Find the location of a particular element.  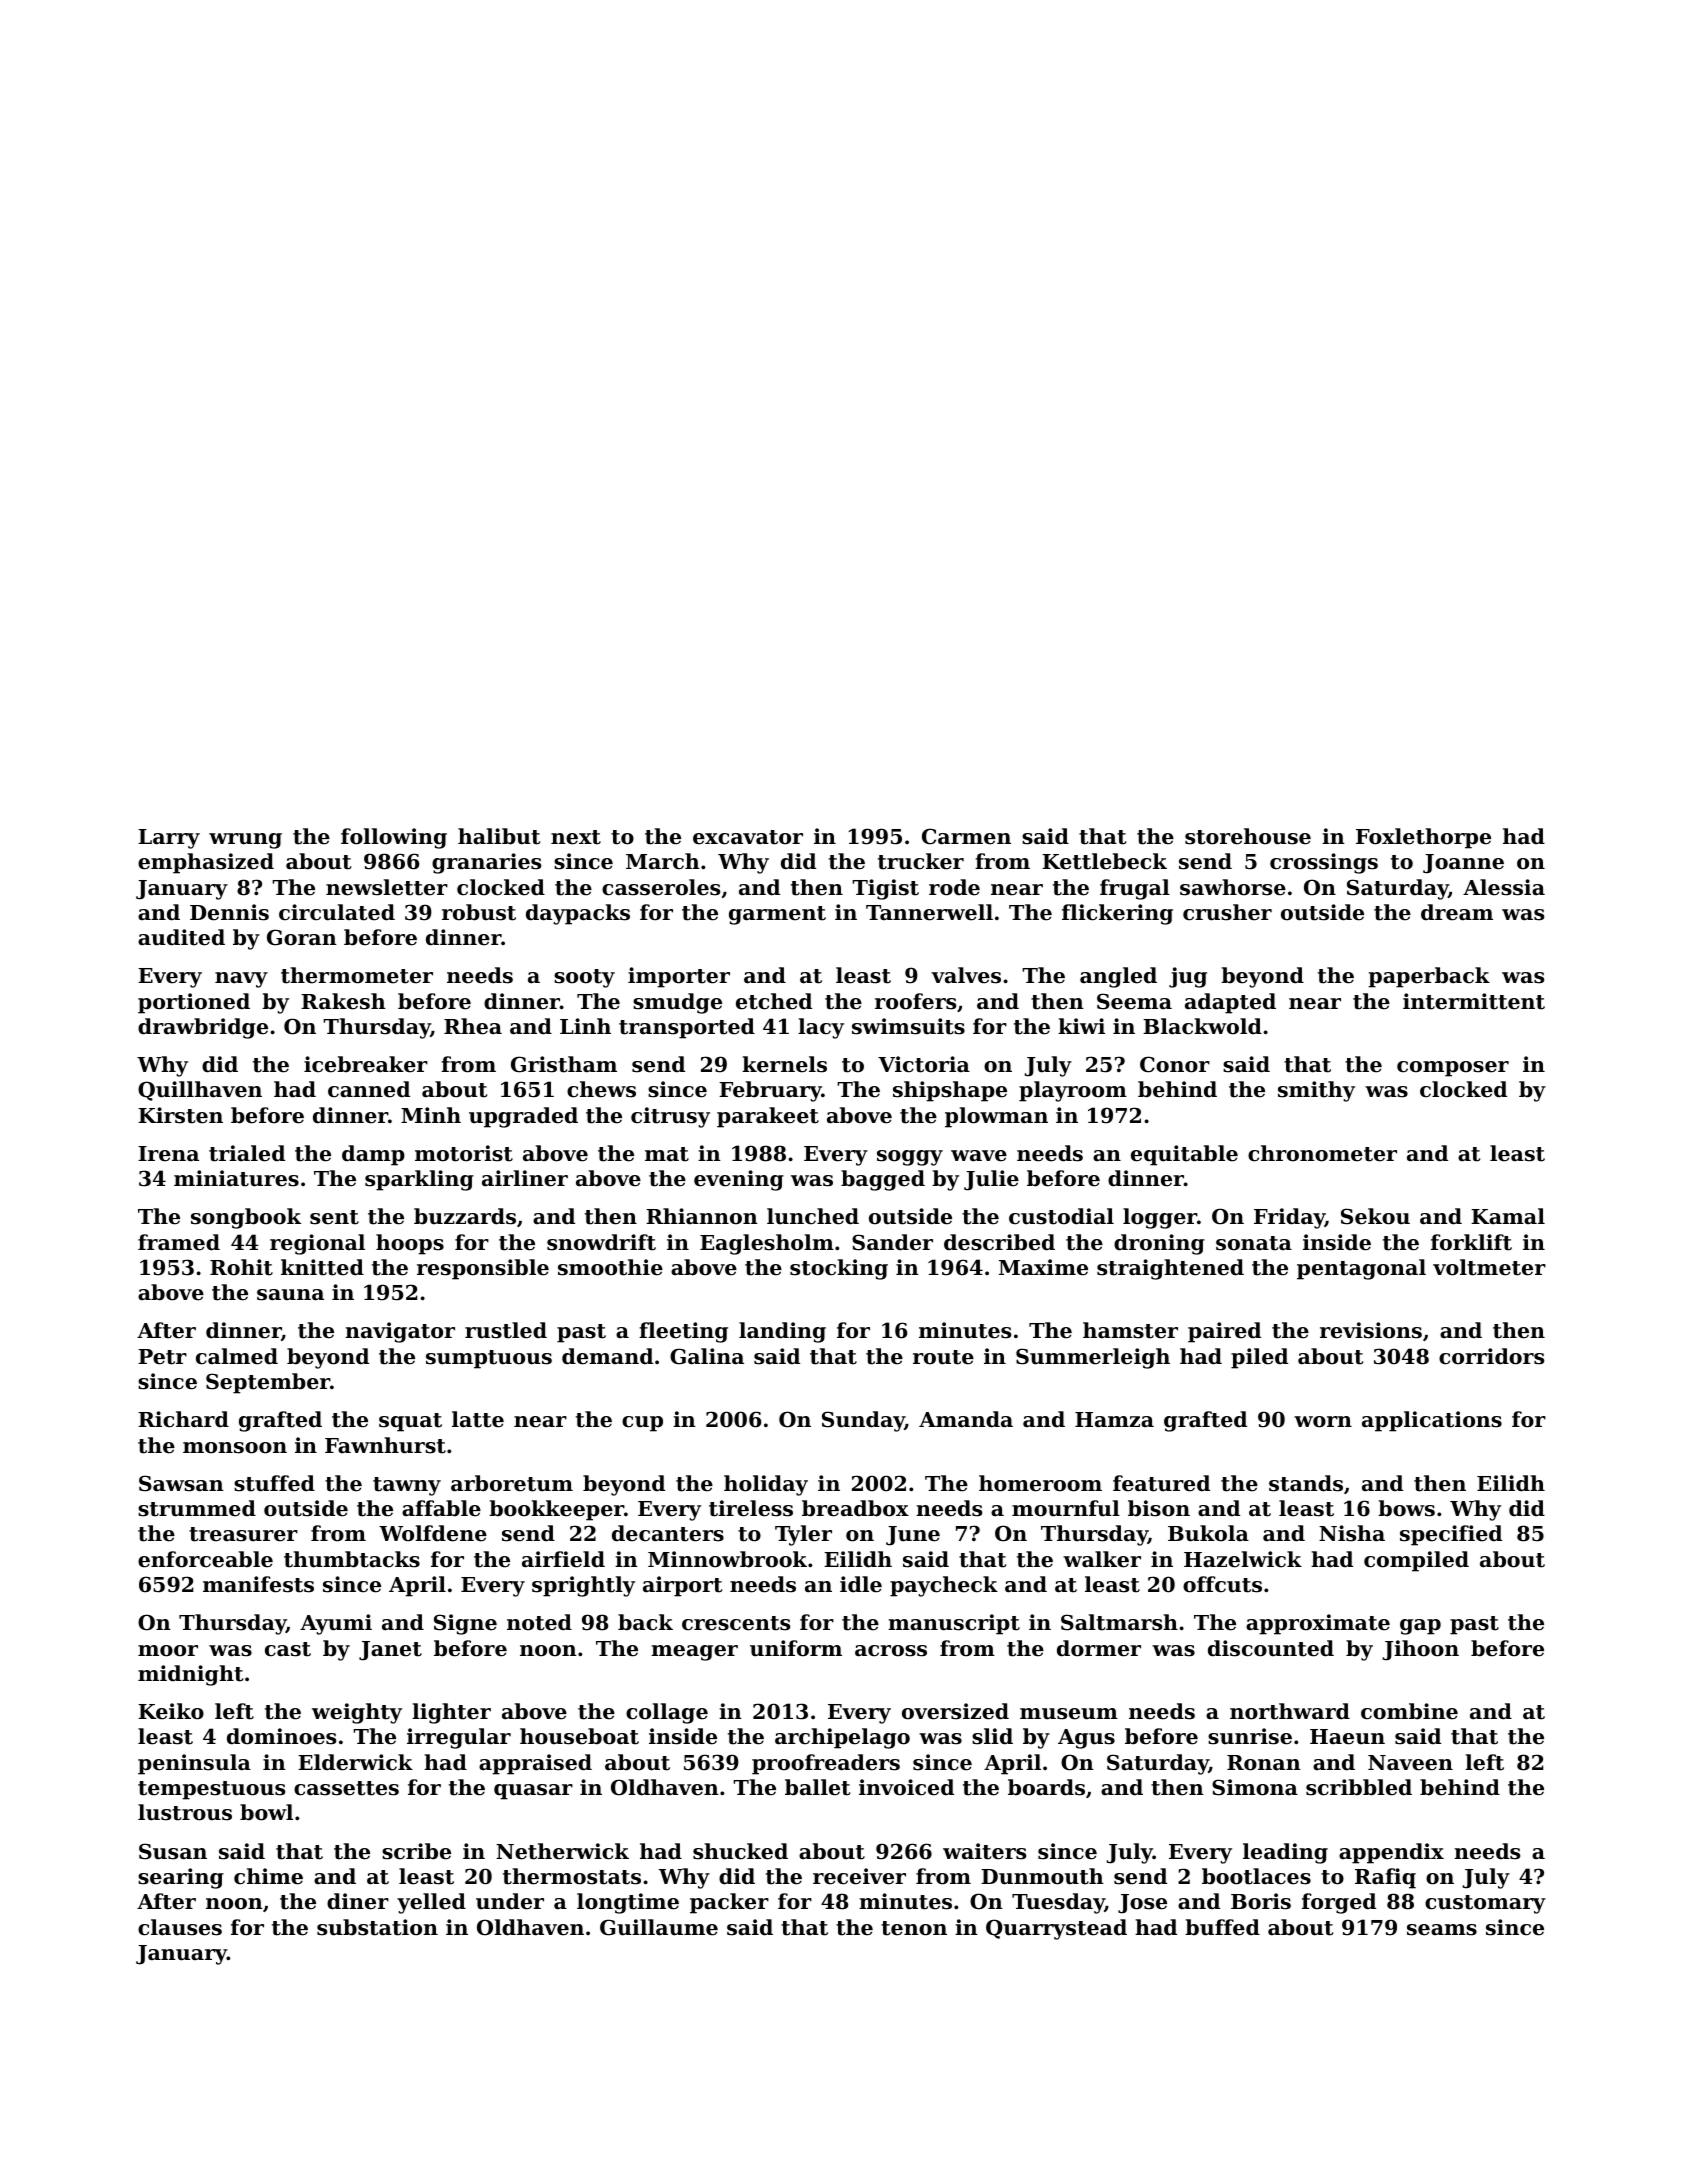

intermittent is located at coordinates (1474, 1001).
